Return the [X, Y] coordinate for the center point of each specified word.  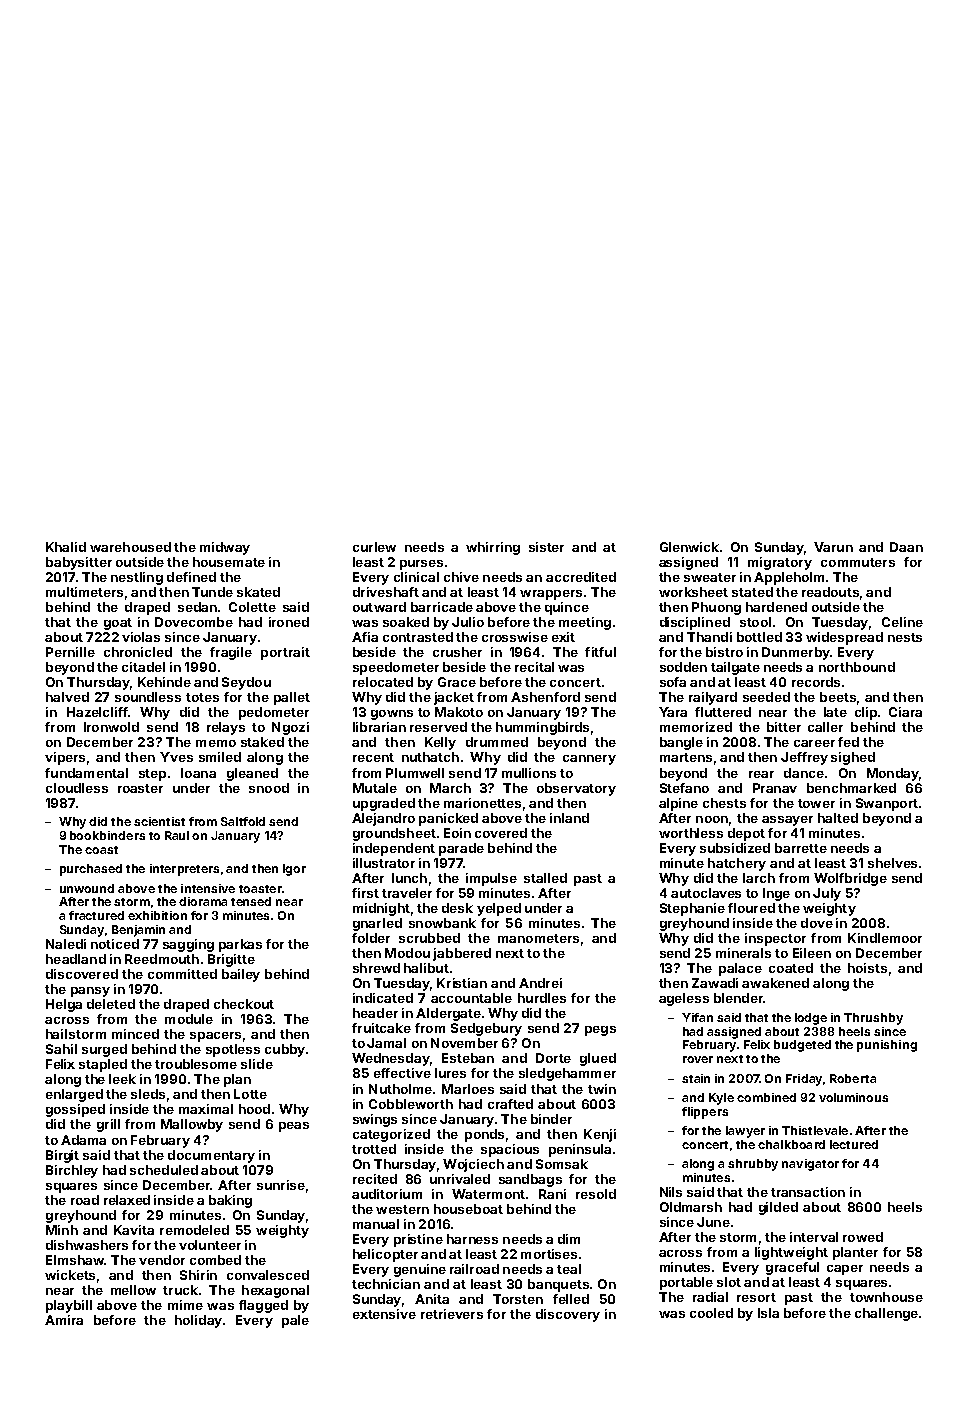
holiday [198, 1321]
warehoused [130, 547]
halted [838, 818]
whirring [493, 548]
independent [394, 849]
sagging [188, 945]
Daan [906, 547]
